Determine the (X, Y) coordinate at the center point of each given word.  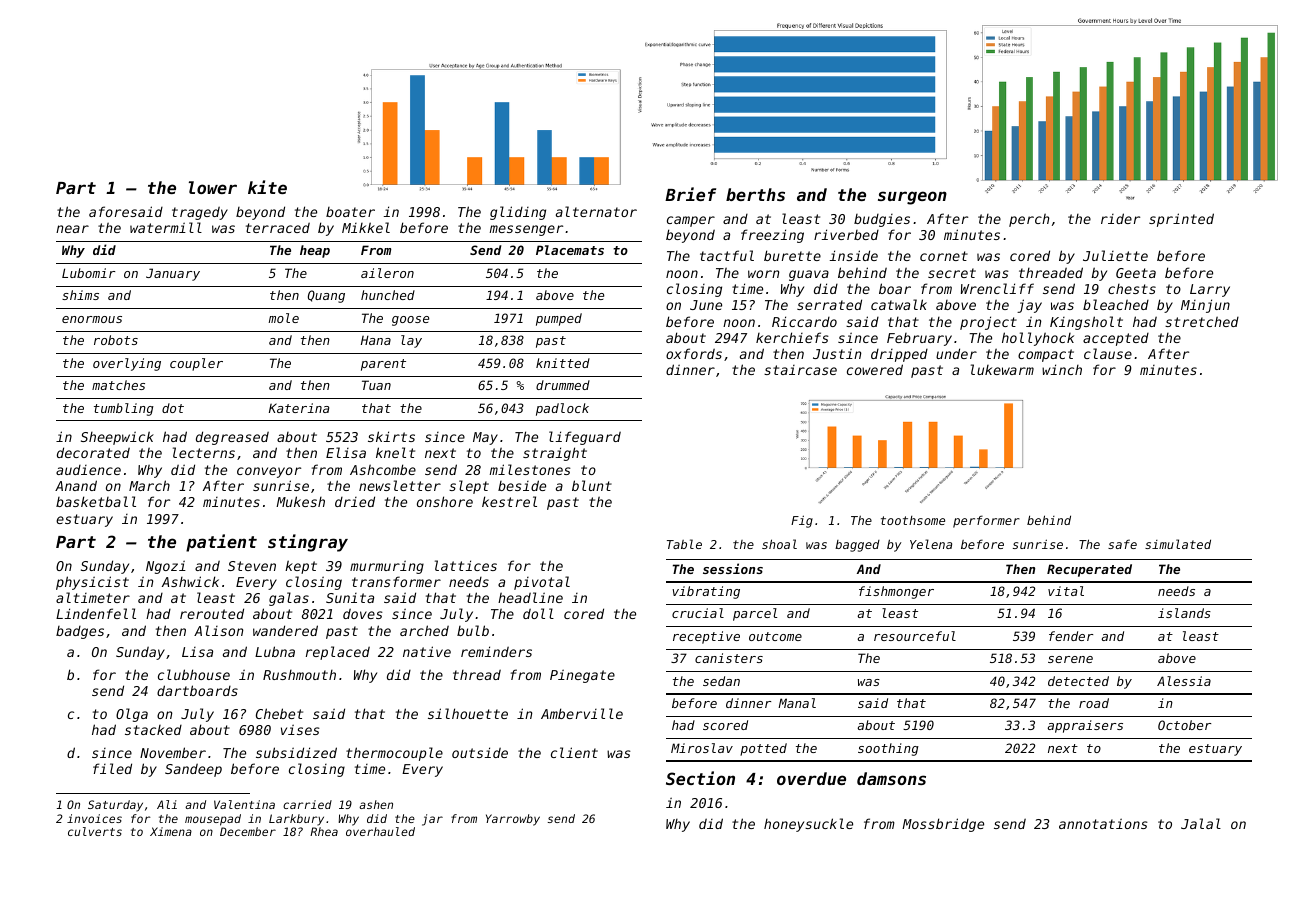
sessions (733, 568)
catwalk (899, 304)
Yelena (931, 544)
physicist (92, 583)
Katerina (299, 408)
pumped (559, 319)
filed (112, 768)
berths (755, 194)
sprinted (1181, 220)
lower (213, 187)
